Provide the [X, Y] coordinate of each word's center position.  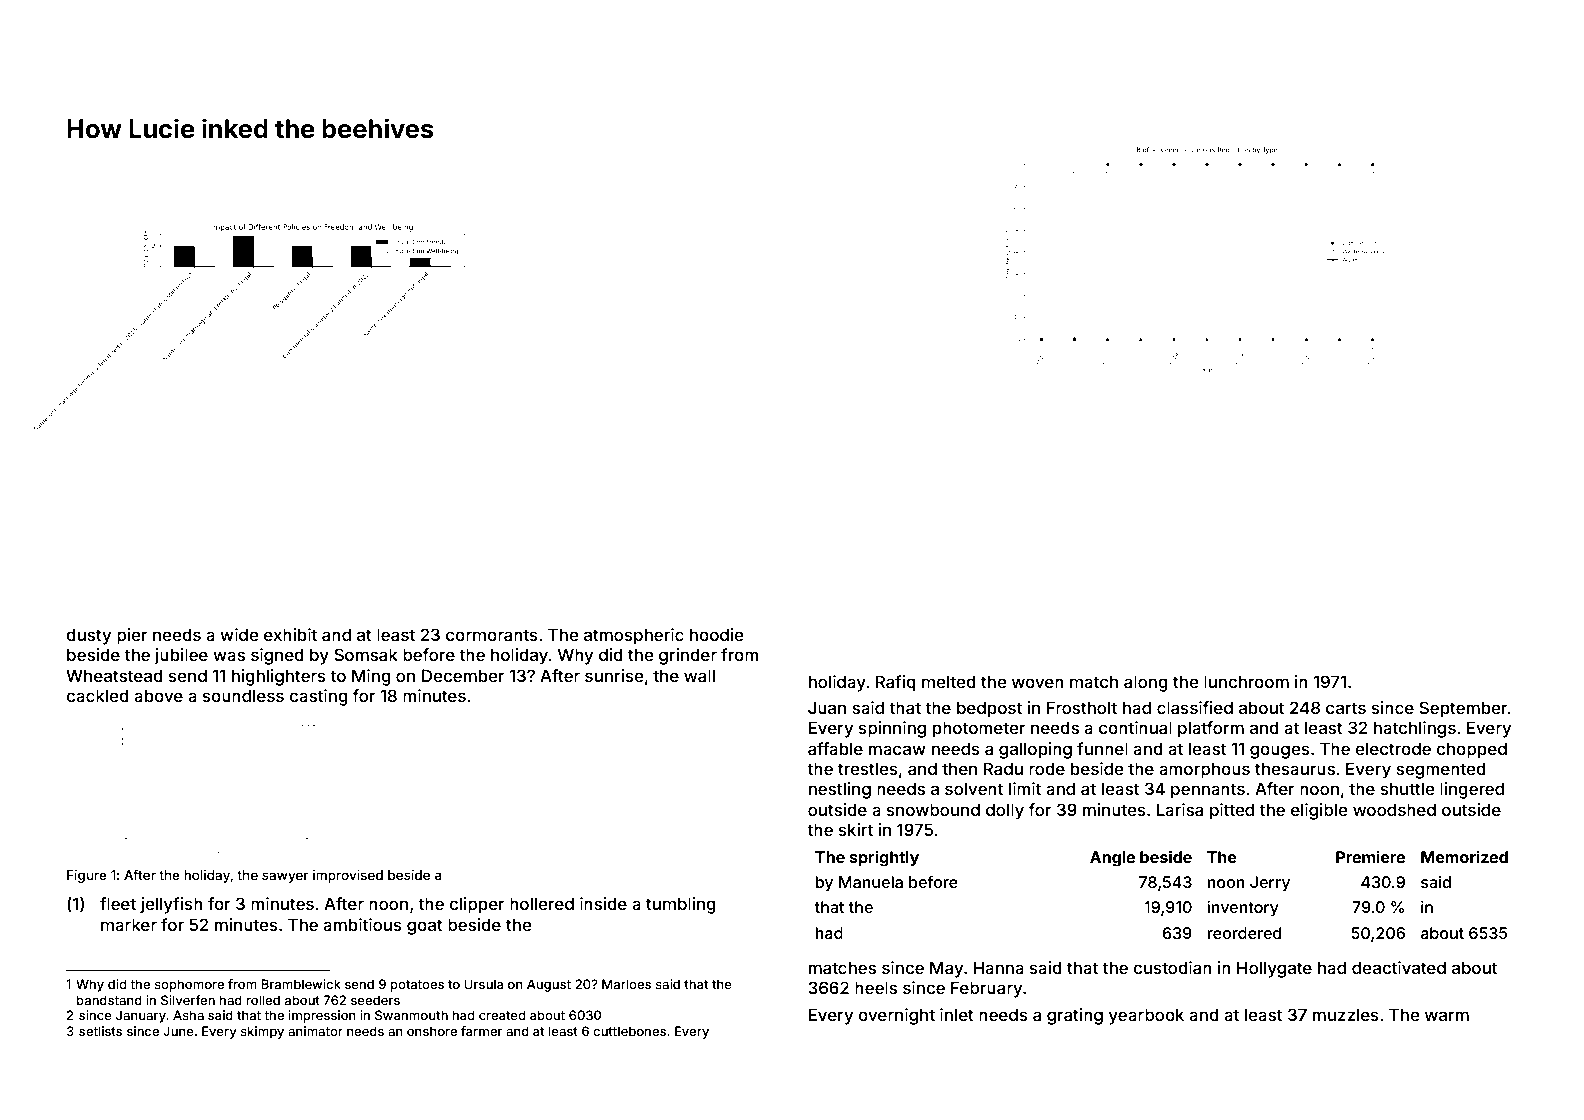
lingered [1472, 790]
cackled [97, 695]
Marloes [626, 984]
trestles [868, 768]
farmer [481, 1031]
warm [1447, 1016]
